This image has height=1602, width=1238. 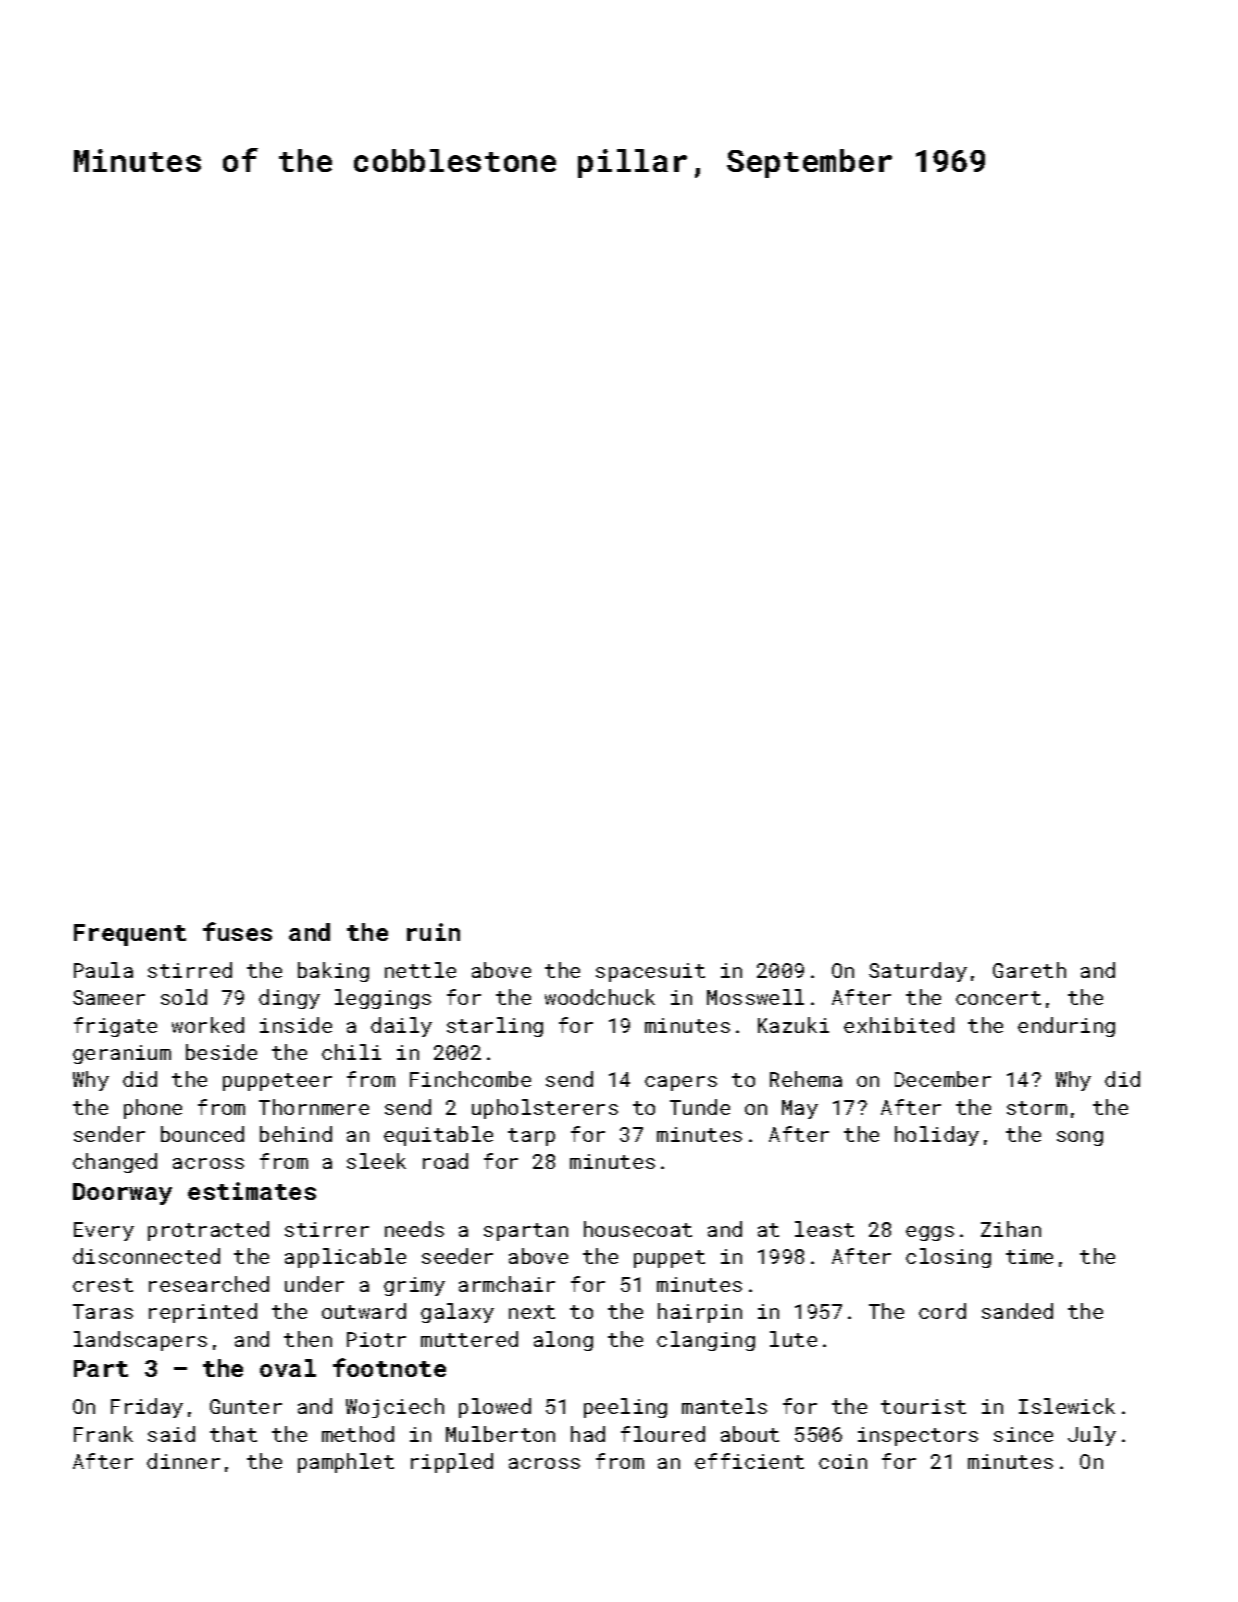 What do you see at coordinates (314, 1107) in the image?
I see `Thornmere` at bounding box center [314, 1107].
